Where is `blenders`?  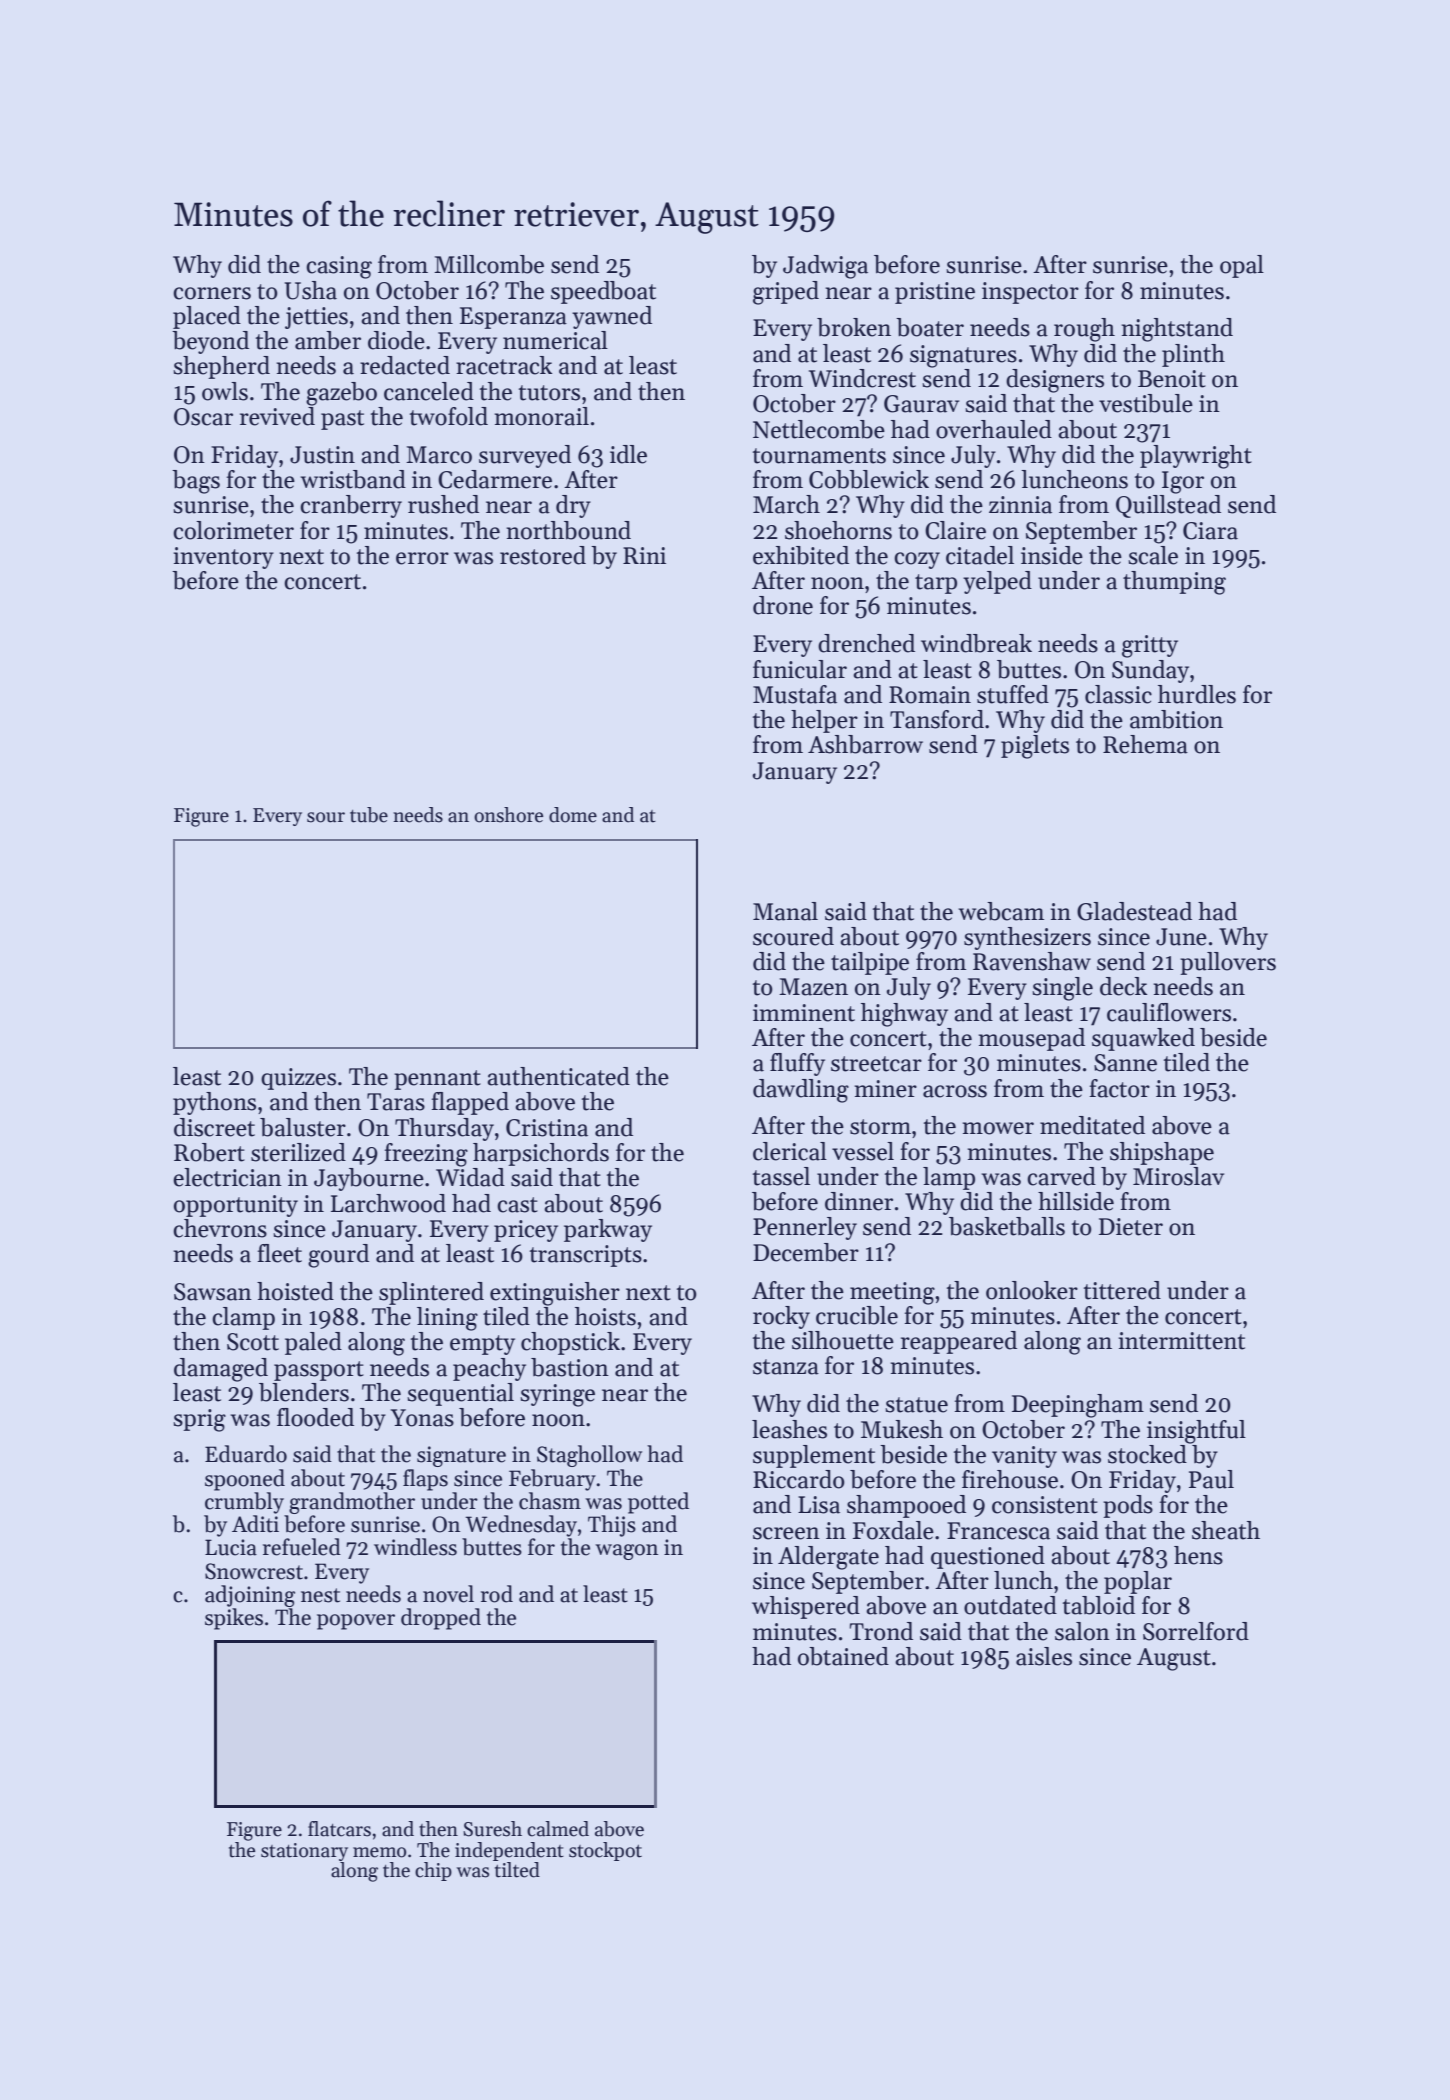 blenders is located at coordinates (304, 1392).
